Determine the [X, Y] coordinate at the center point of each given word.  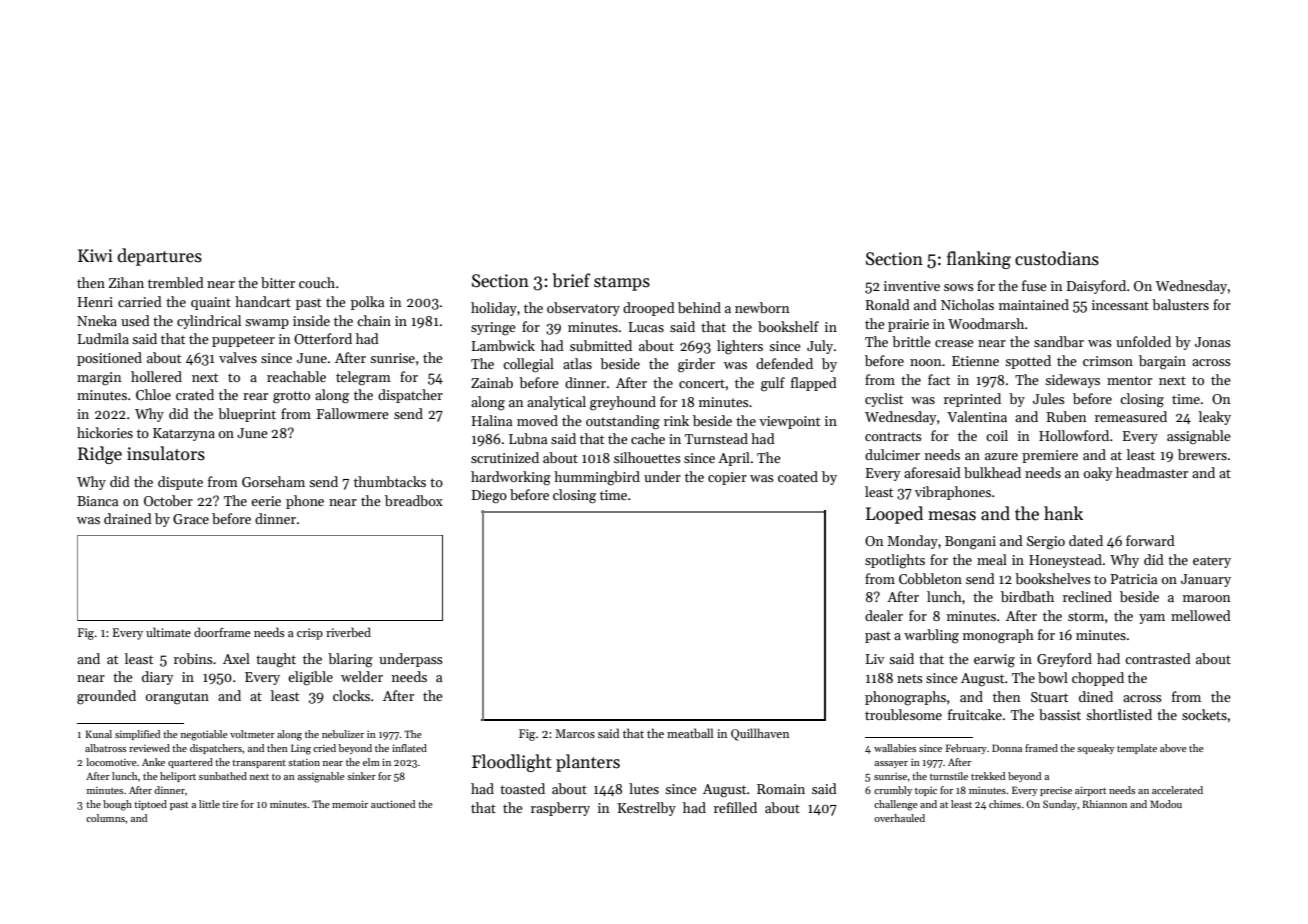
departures [159, 257]
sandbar [1059, 341]
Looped [894, 515]
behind [699, 307]
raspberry [560, 809]
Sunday [1060, 805]
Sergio [1046, 543]
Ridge [100, 455]
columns [105, 818]
